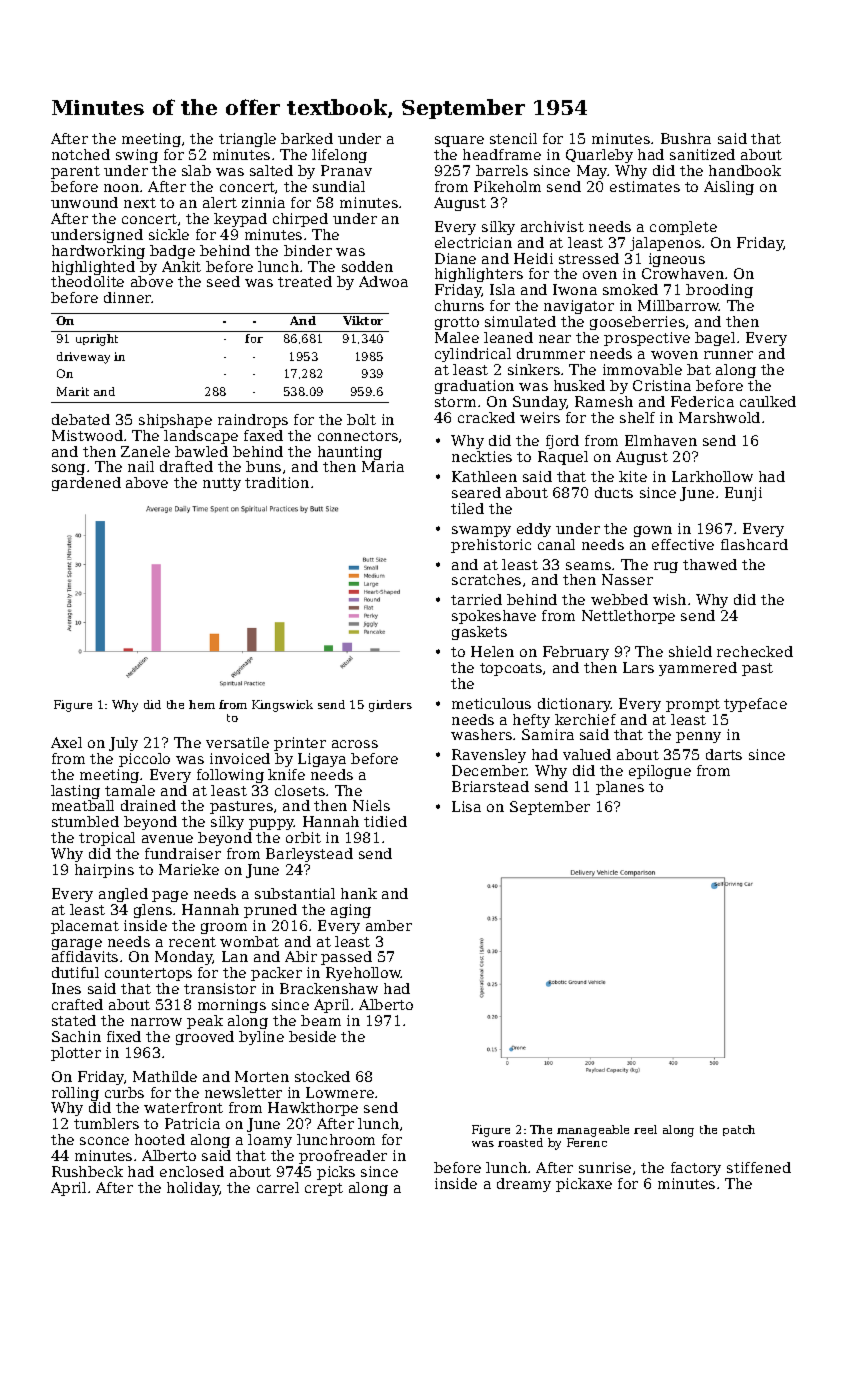 Image resolution: width=849 pixels, height=1400 pixels. I want to click on Axel, so click(66, 742).
